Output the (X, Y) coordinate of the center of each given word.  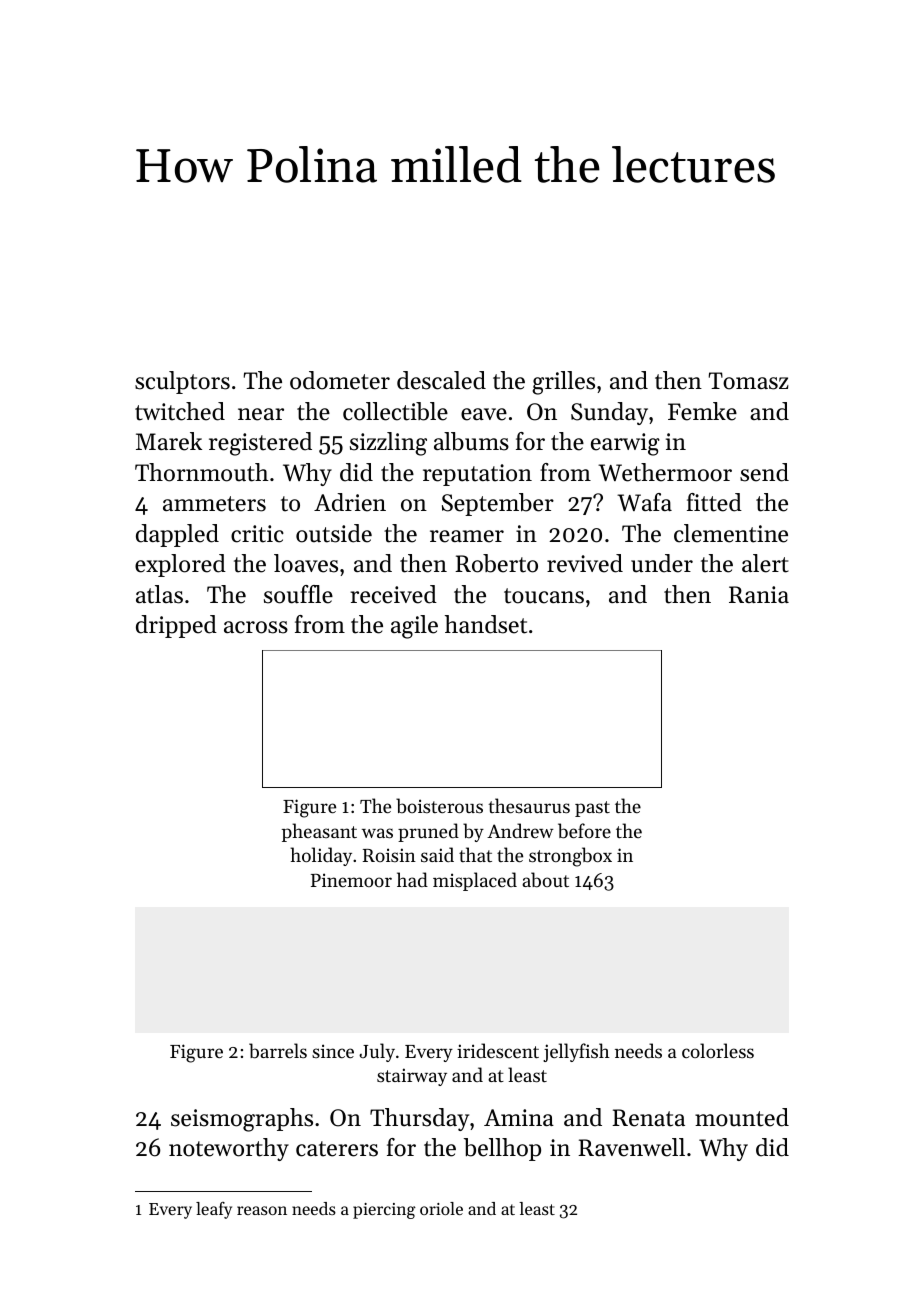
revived (585, 563)
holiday (321, 856)
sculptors (182, 382)
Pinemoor (351, 880)
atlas (159, 594)
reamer (467, 536)
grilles (563, 383)
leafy (214, 1210)
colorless (718, 1050)
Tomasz (749, 381)
